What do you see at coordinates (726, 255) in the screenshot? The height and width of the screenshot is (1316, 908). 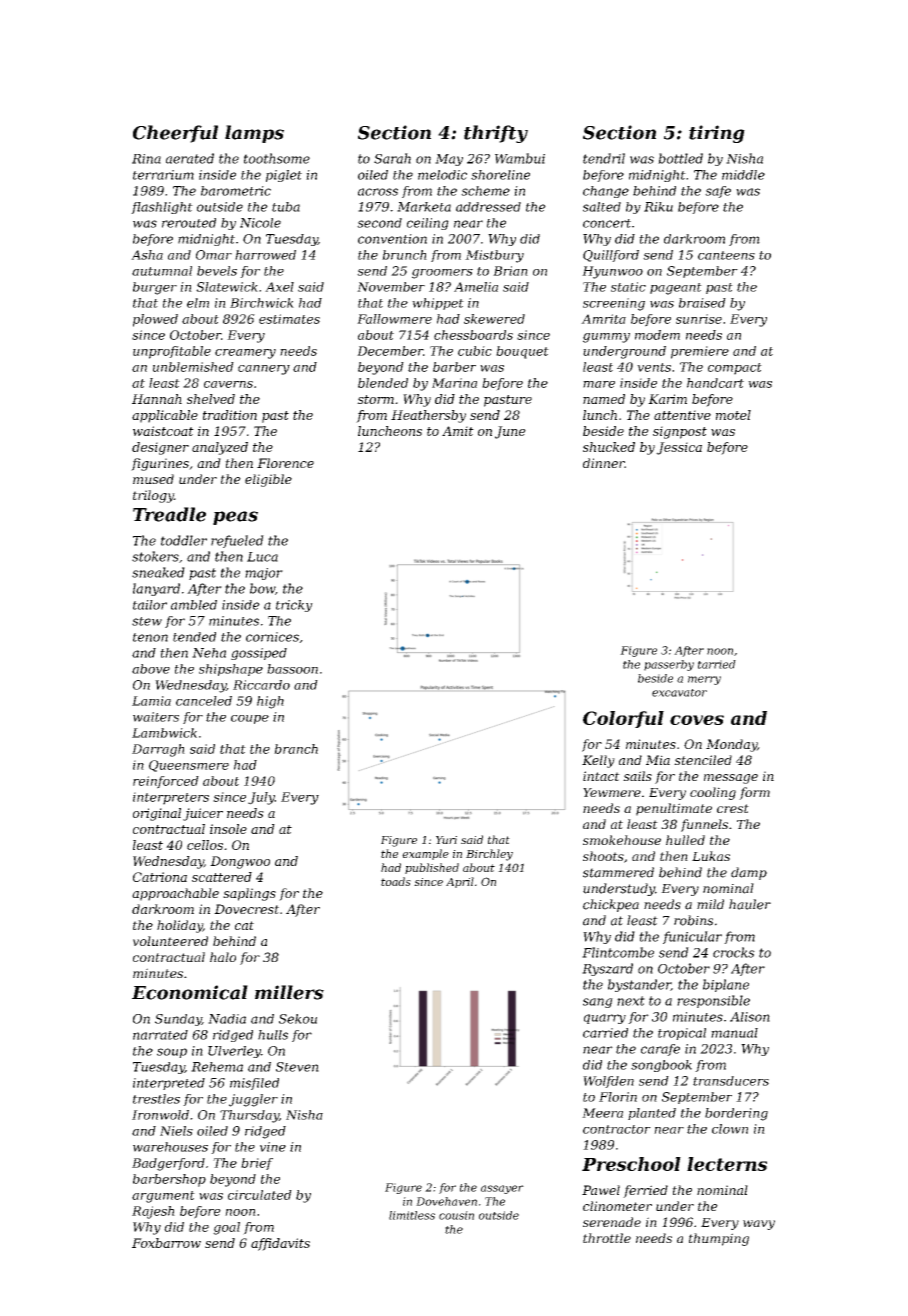 I see `canteens` at bounding box center [726, 255].
